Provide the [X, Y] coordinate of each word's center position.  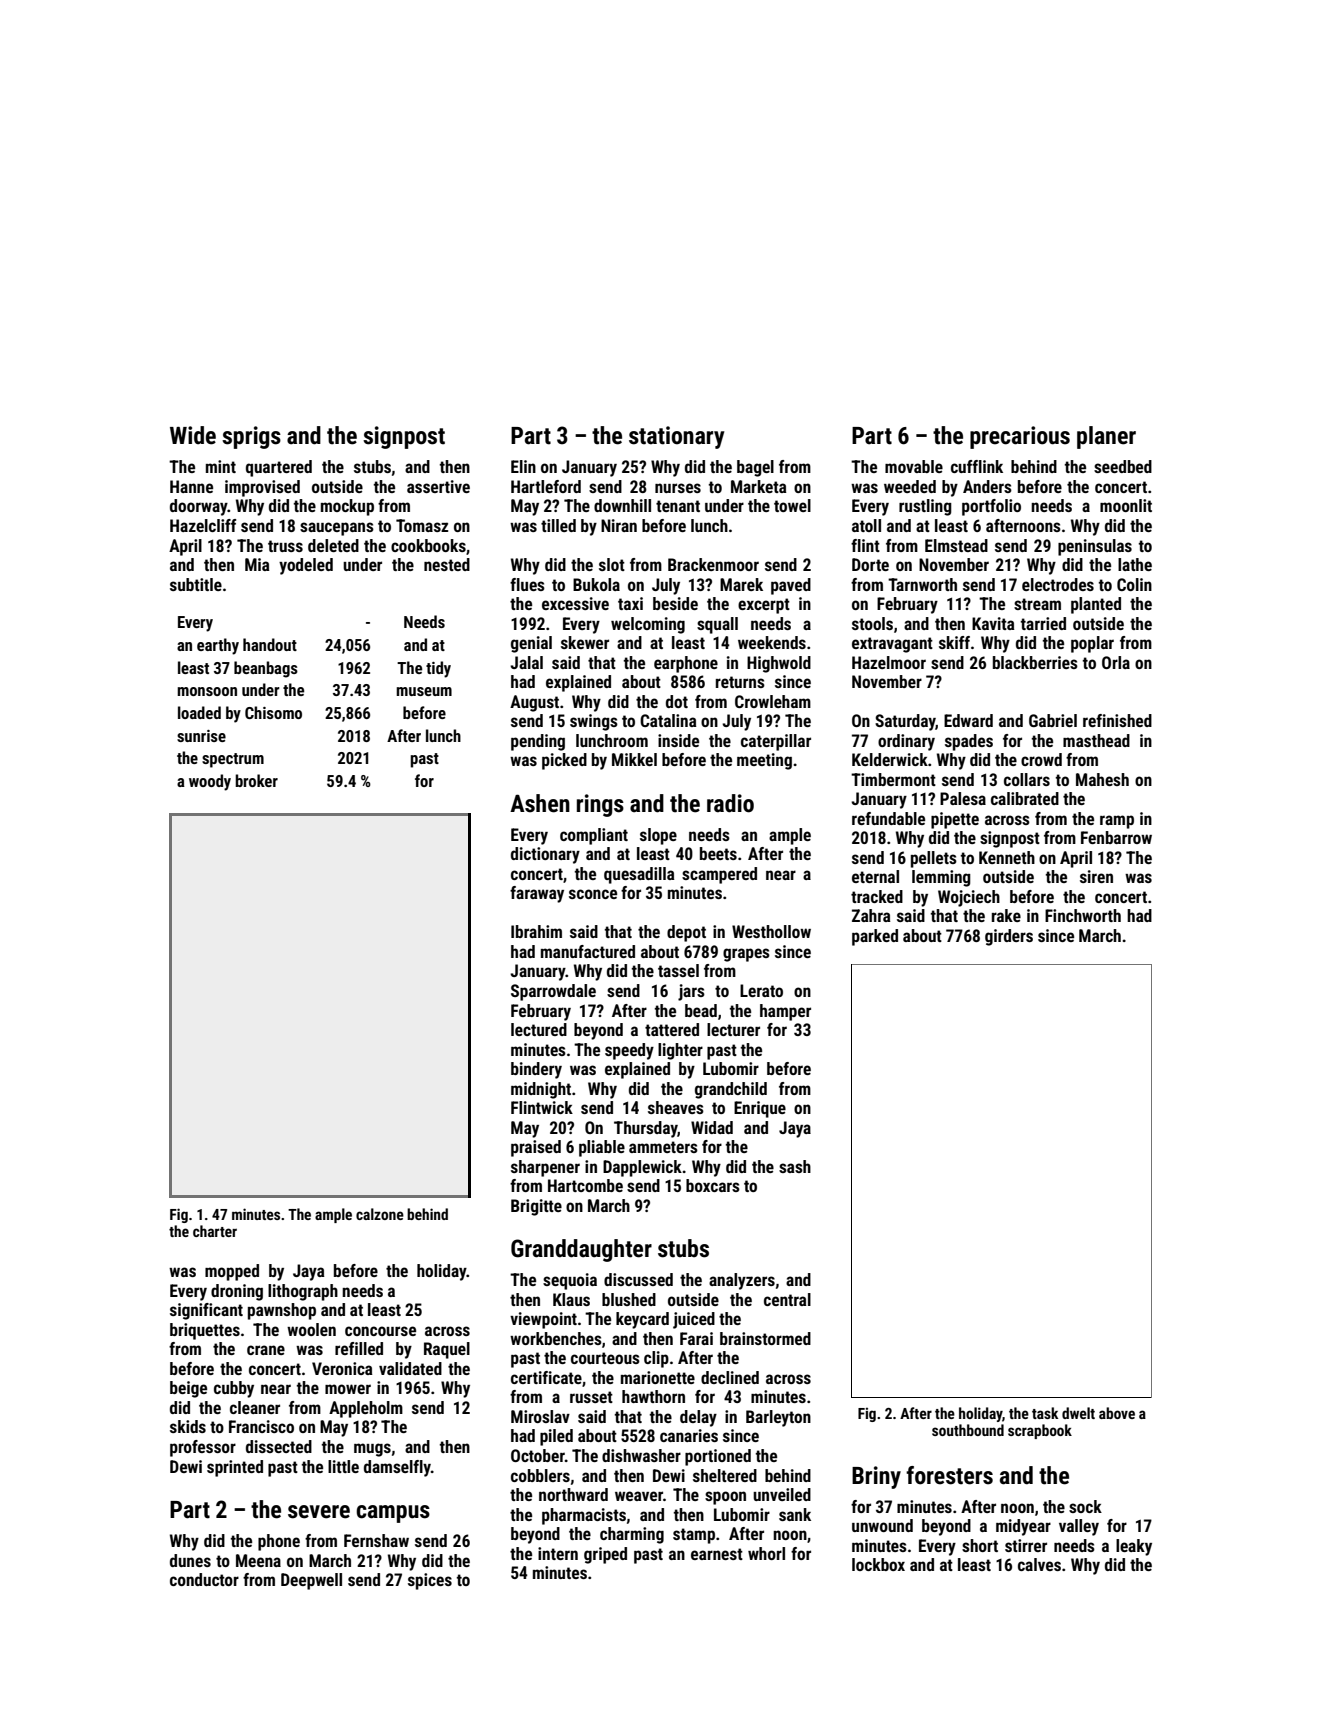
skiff [954, 642]
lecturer [733, 1029]
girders [1009, 937]
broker [256, 780]
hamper [785, 1012]
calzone [380, 1214]
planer [1106, 437]
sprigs [251, 437]
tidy [438, 669]
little [343, 1466]
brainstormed [765, 1338]
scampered [719, 875]
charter [215, 1231]
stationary [676, 437]
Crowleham [773, 701]
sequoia [570, 1281]
